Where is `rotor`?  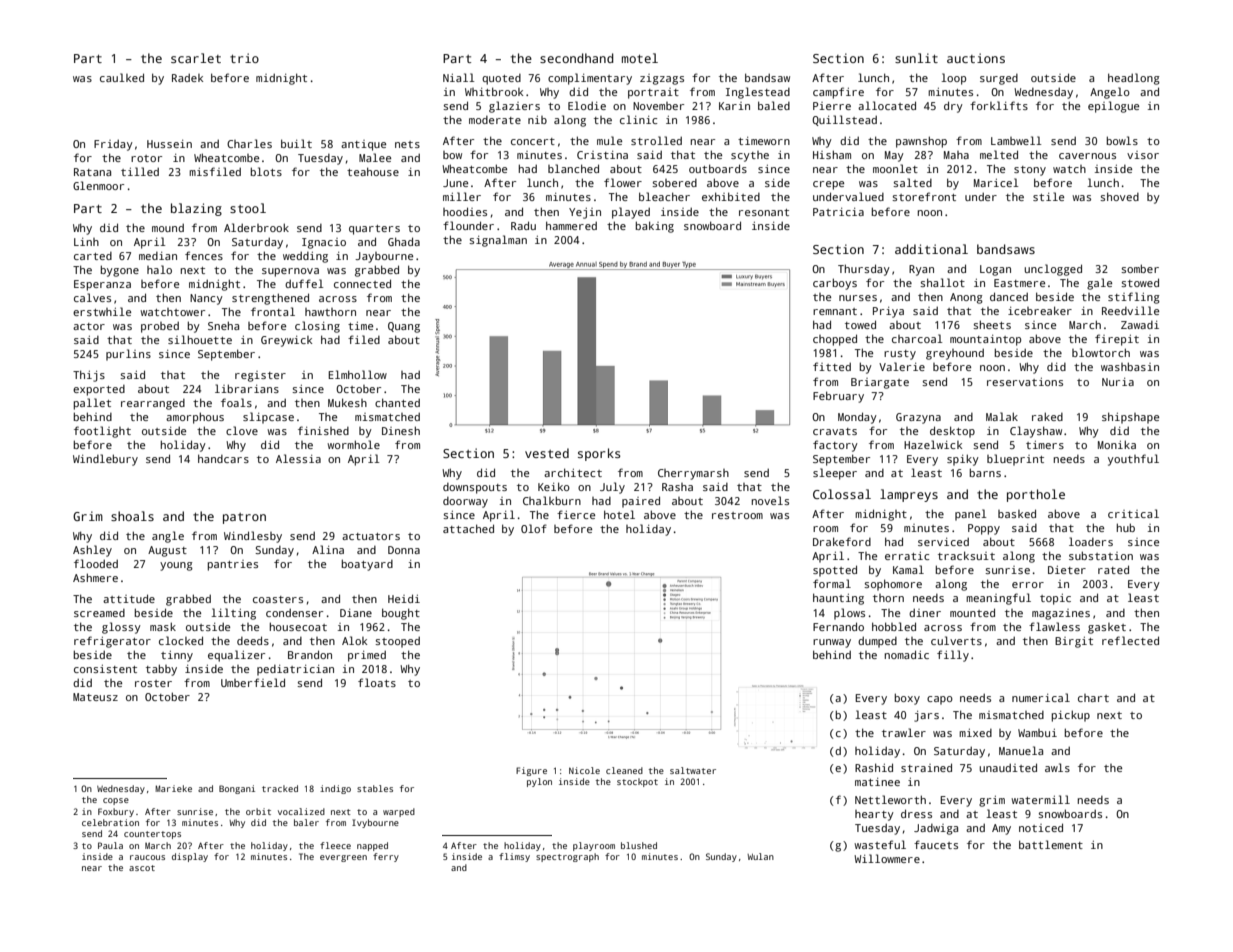 rotor is located at coordinates (146, 158).
